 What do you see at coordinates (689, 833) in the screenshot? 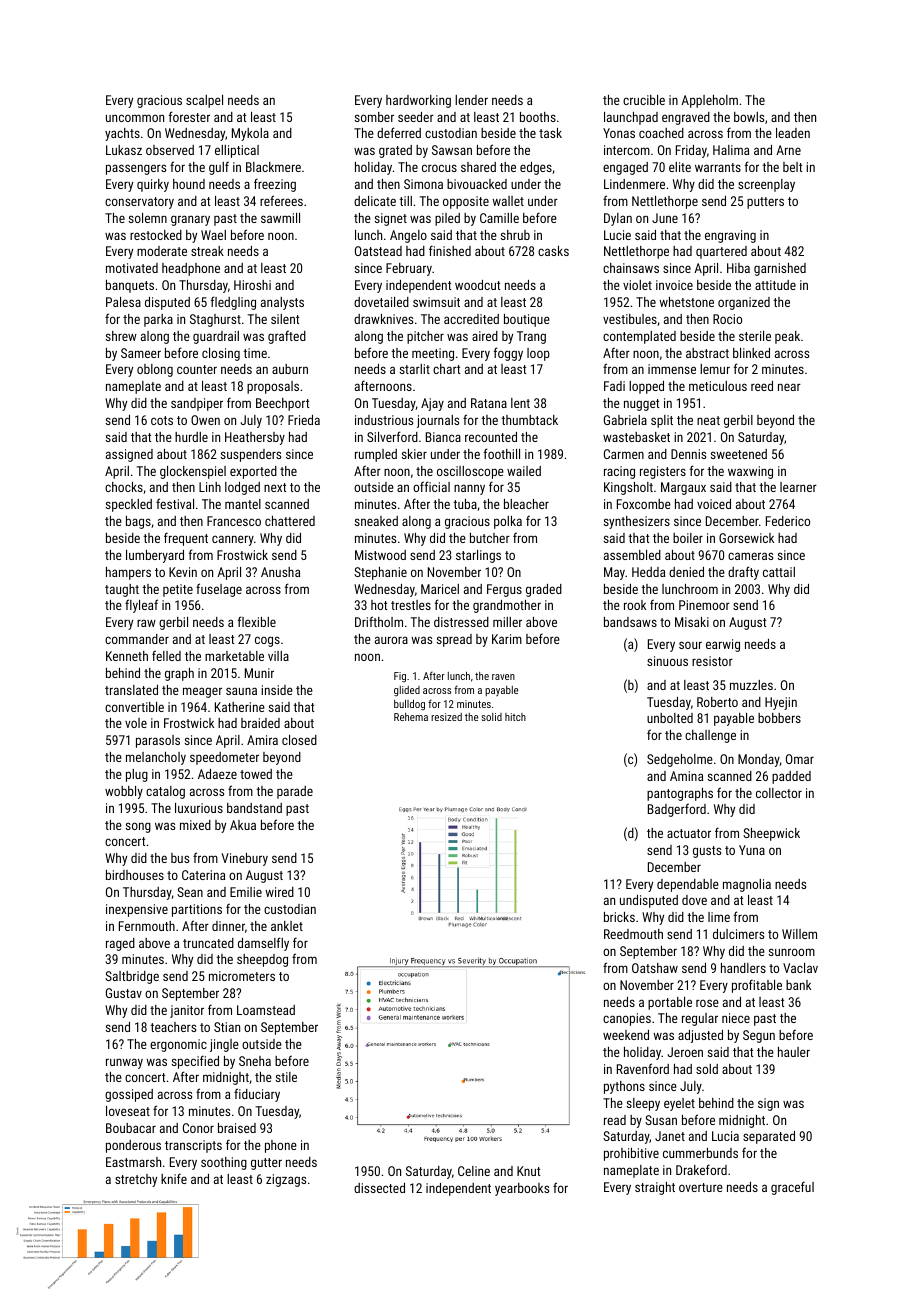
I see `actuator` at bounding box center [689, 833].
